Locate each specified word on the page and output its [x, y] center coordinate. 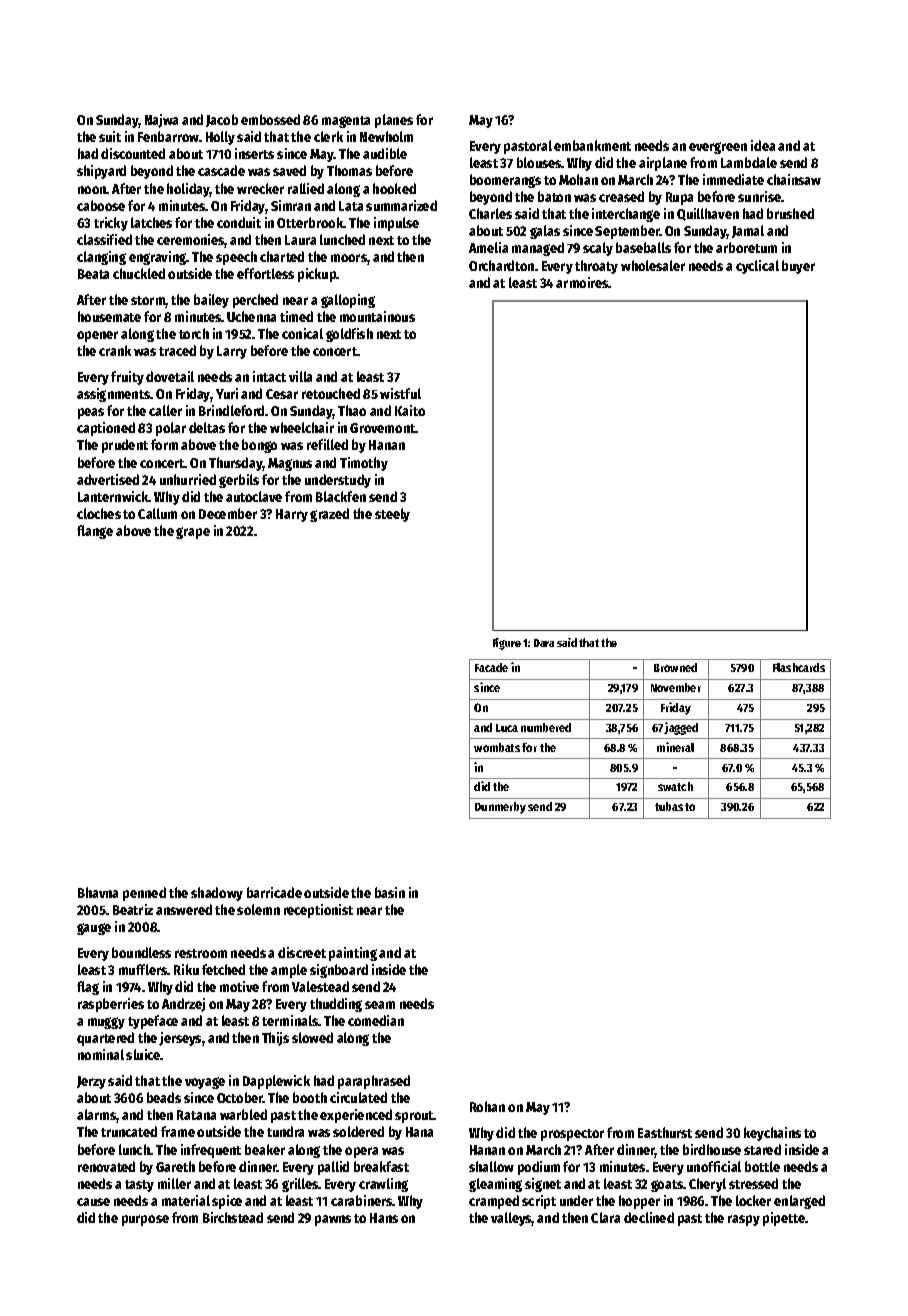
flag [88, 988]
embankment [592, 145]
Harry [292, 515]
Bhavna [98, 892]
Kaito [410, 410]
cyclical [757, 267]
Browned [675, 667]
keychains [772, 1134]
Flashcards [799, 667]
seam [380, 1005]
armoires [582, 282]
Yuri [227, 393]
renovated [106, 1166]
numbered [546, 727]
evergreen [718, 148]
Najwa [161, 121]
